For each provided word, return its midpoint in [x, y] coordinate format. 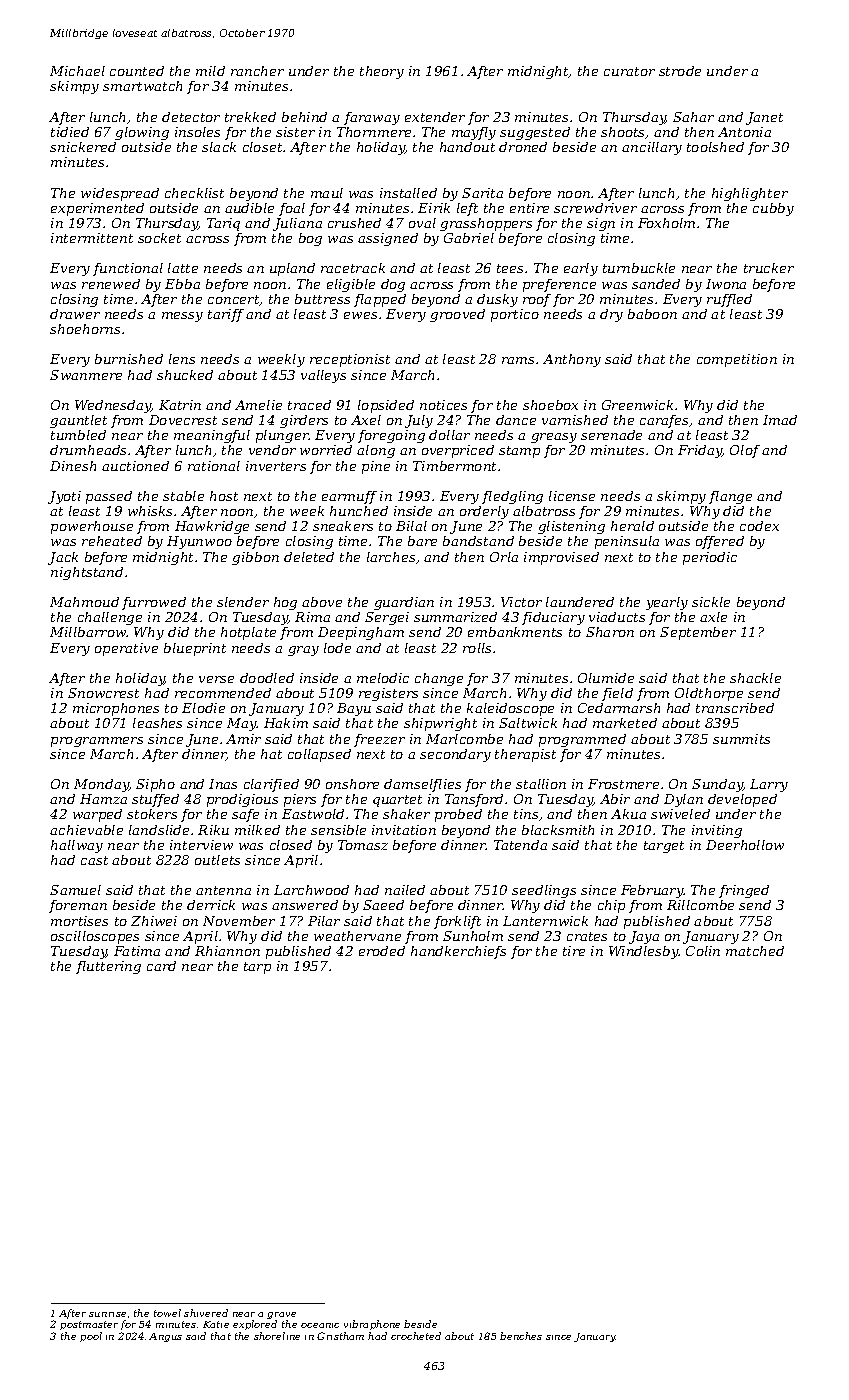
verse [216, 679]
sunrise [107, 1314]
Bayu [354, 709]
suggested [535, 133]
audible [249, 208]
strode [680, 71]
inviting [717, 831]
